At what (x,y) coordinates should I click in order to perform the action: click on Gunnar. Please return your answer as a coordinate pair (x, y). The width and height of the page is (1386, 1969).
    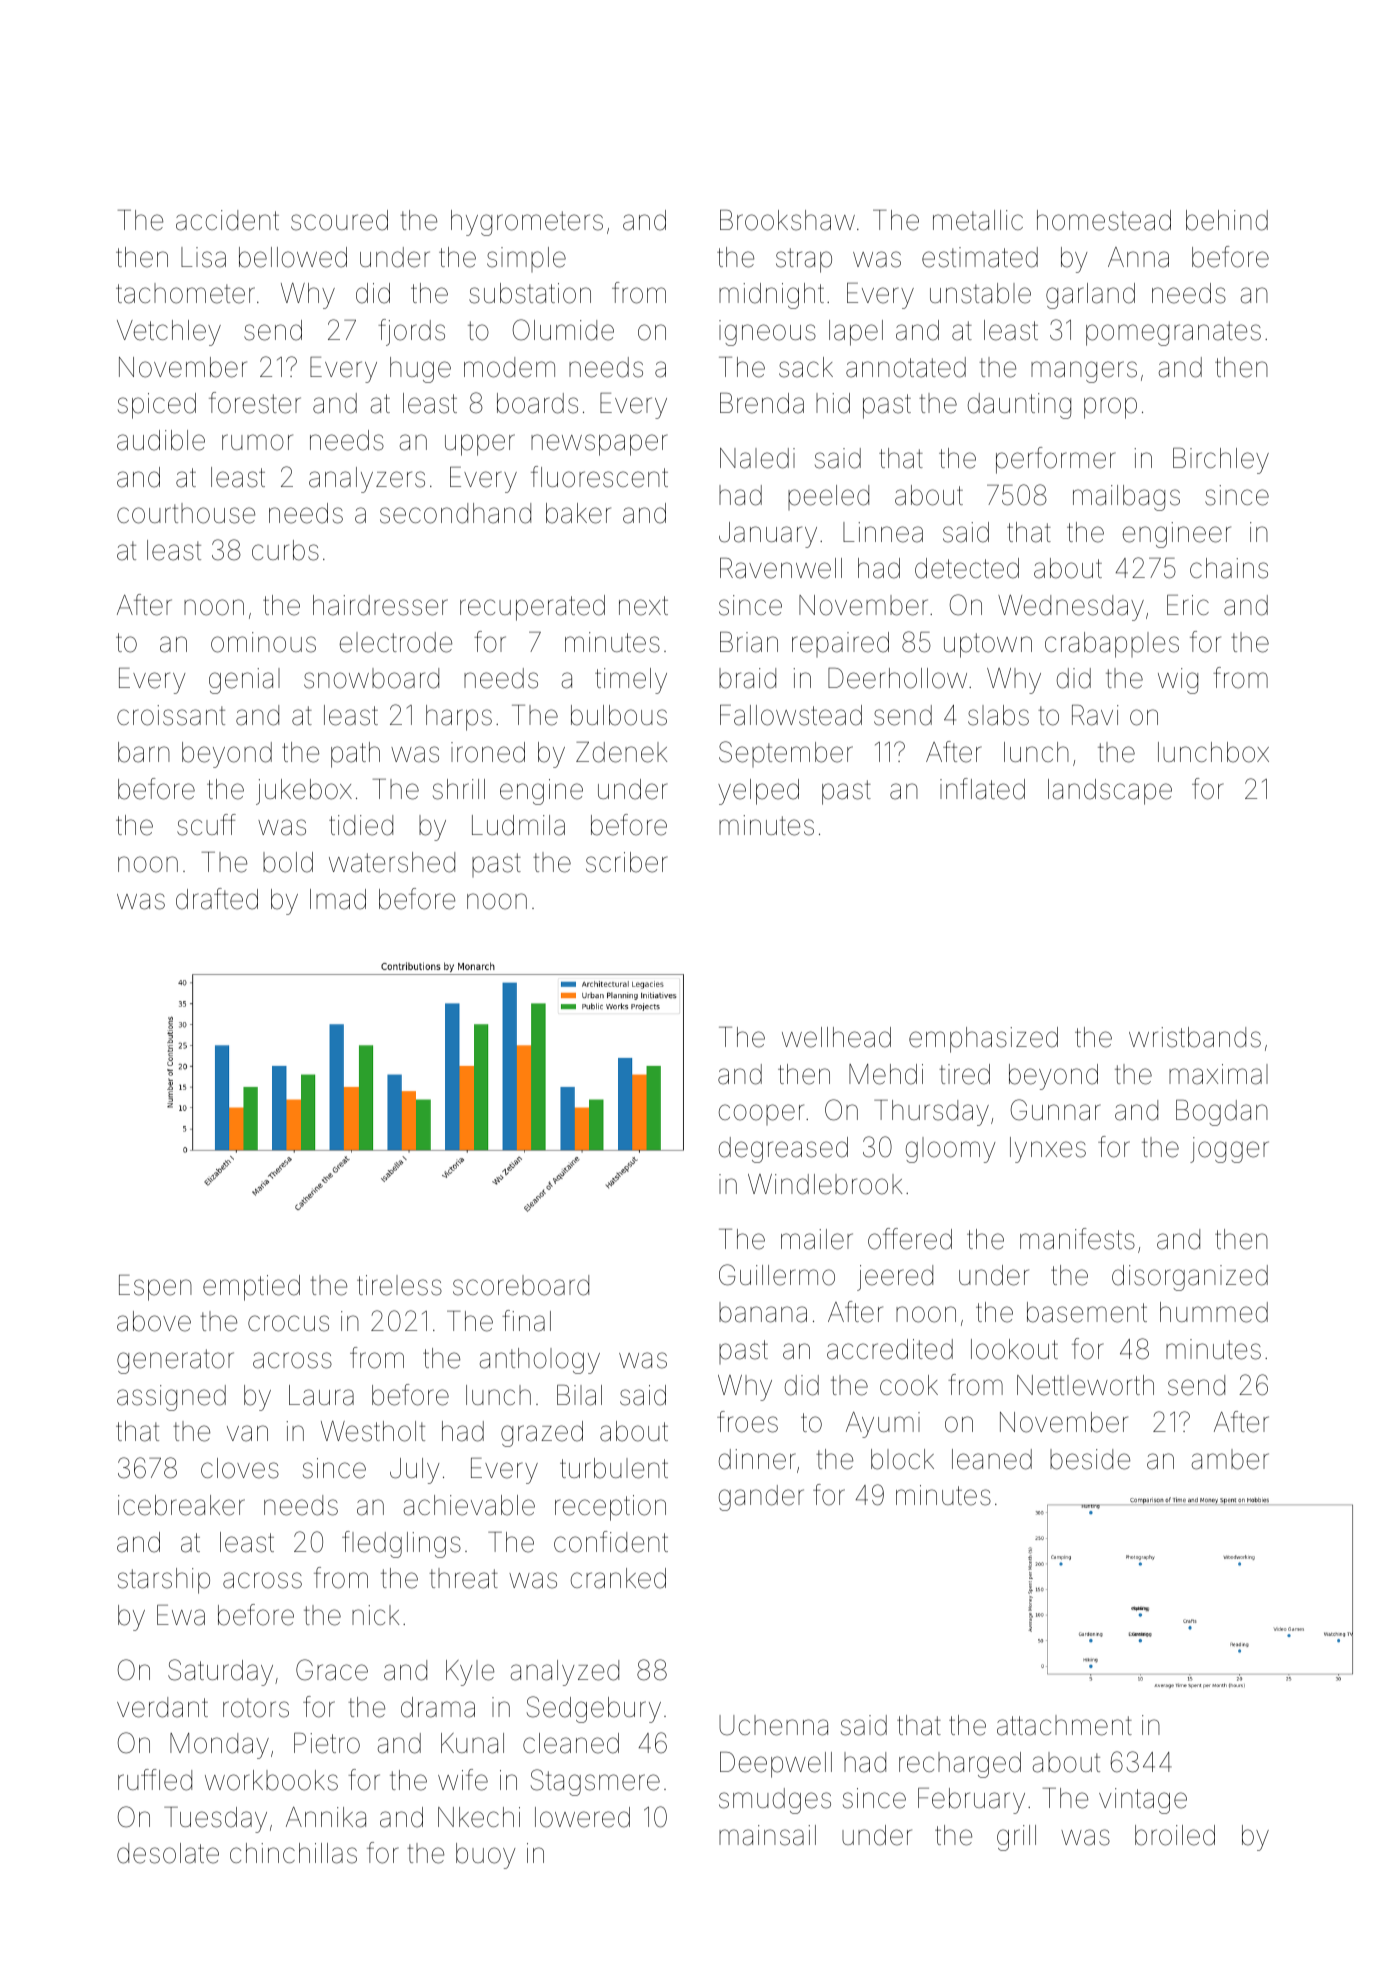
    Looking at the image, I should click on (1056, 1110).
